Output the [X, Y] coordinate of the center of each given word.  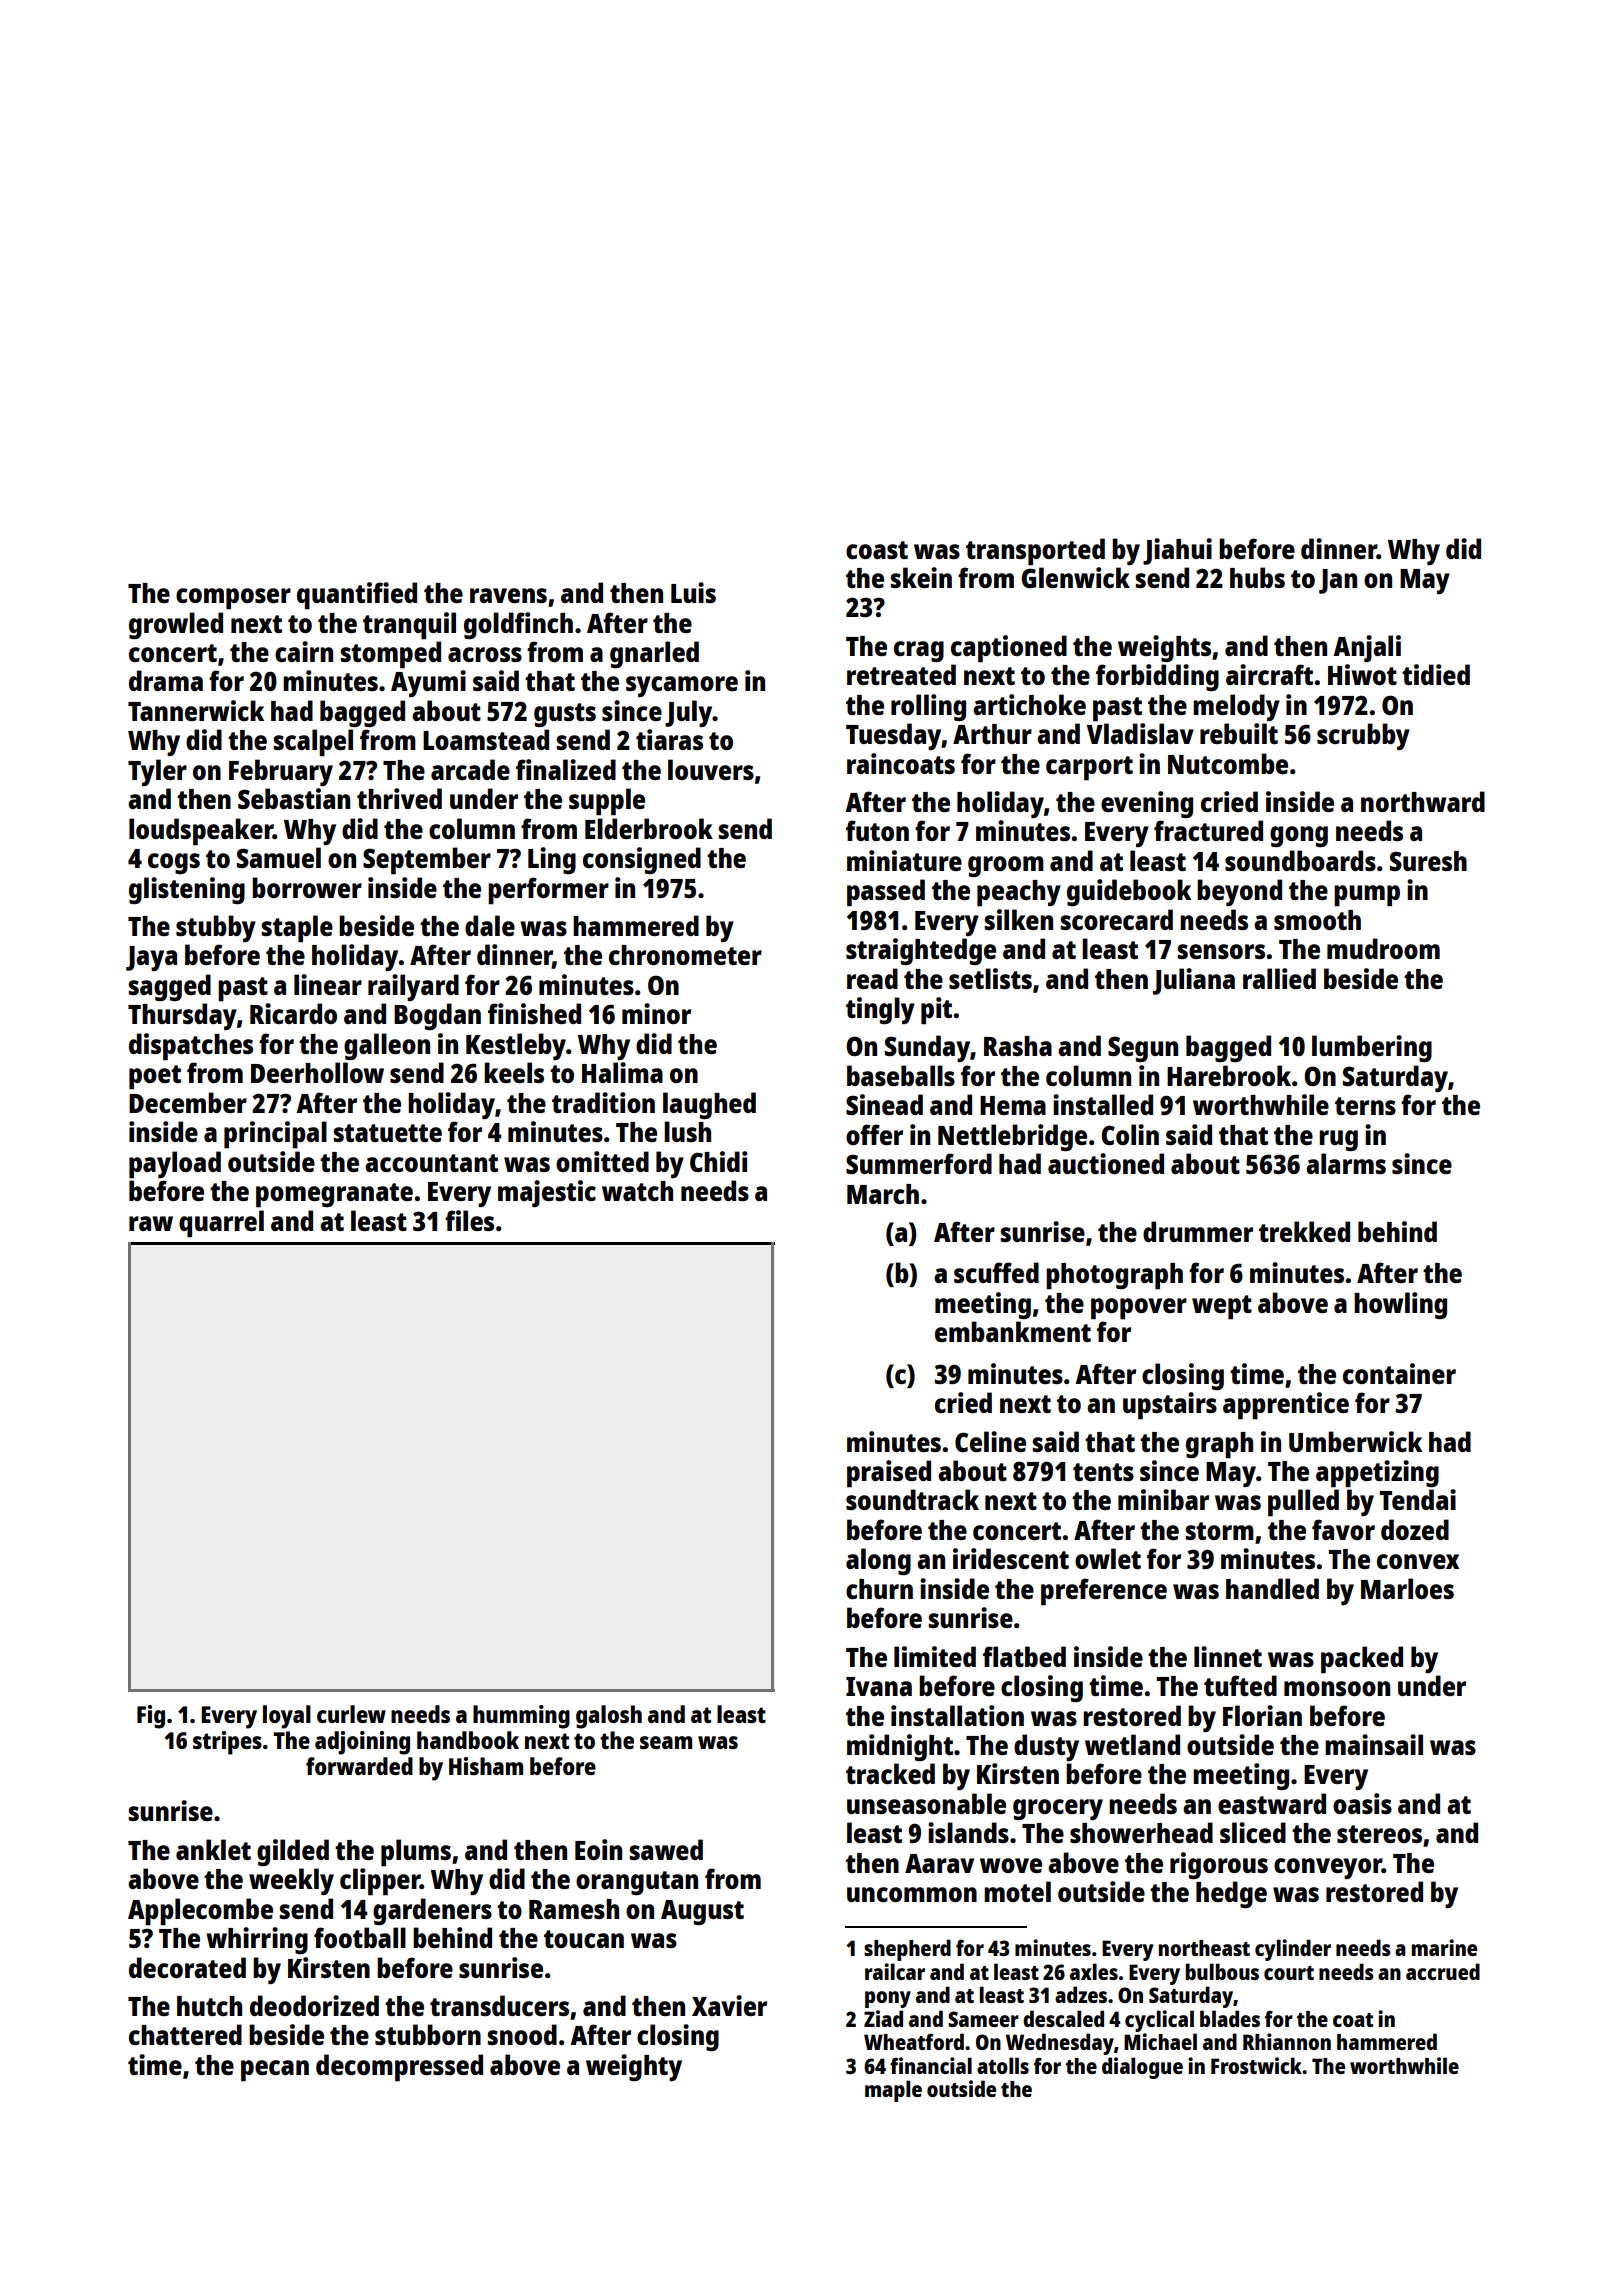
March [883, 1194]
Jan [1338, 581]
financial [931, 2065]
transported [1035, 552]
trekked [1304, 1231]
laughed [709, 1105]
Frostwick [1256, 2065]
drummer [1198, 1231]
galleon [387, 1046]
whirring [257, 1940]
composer [233, 599]
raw [151, 1223]
